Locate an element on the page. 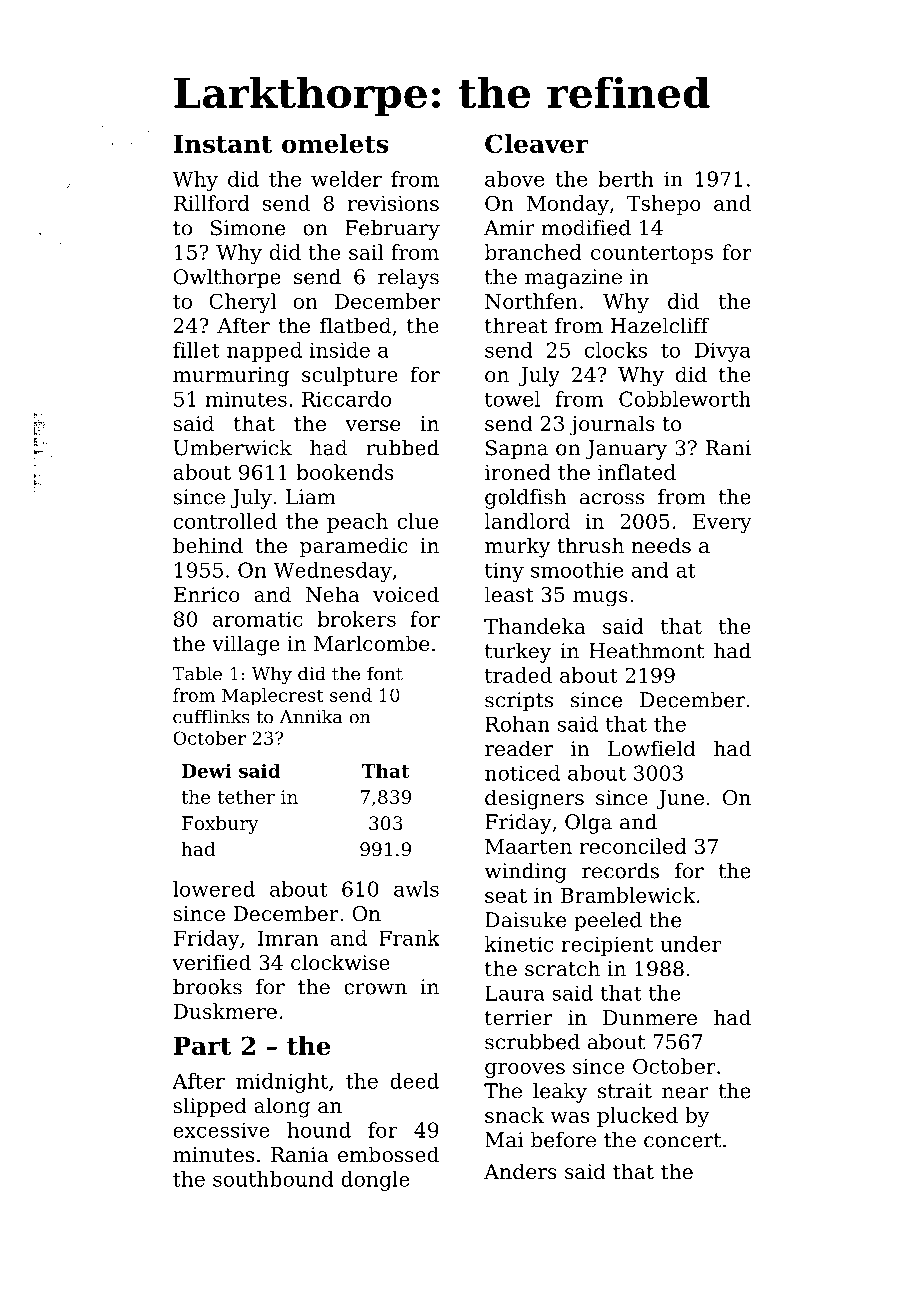 Image resolution: width=924 pixels, height=1311 pixels. Heathmont is located at coordinates (646, 651).
